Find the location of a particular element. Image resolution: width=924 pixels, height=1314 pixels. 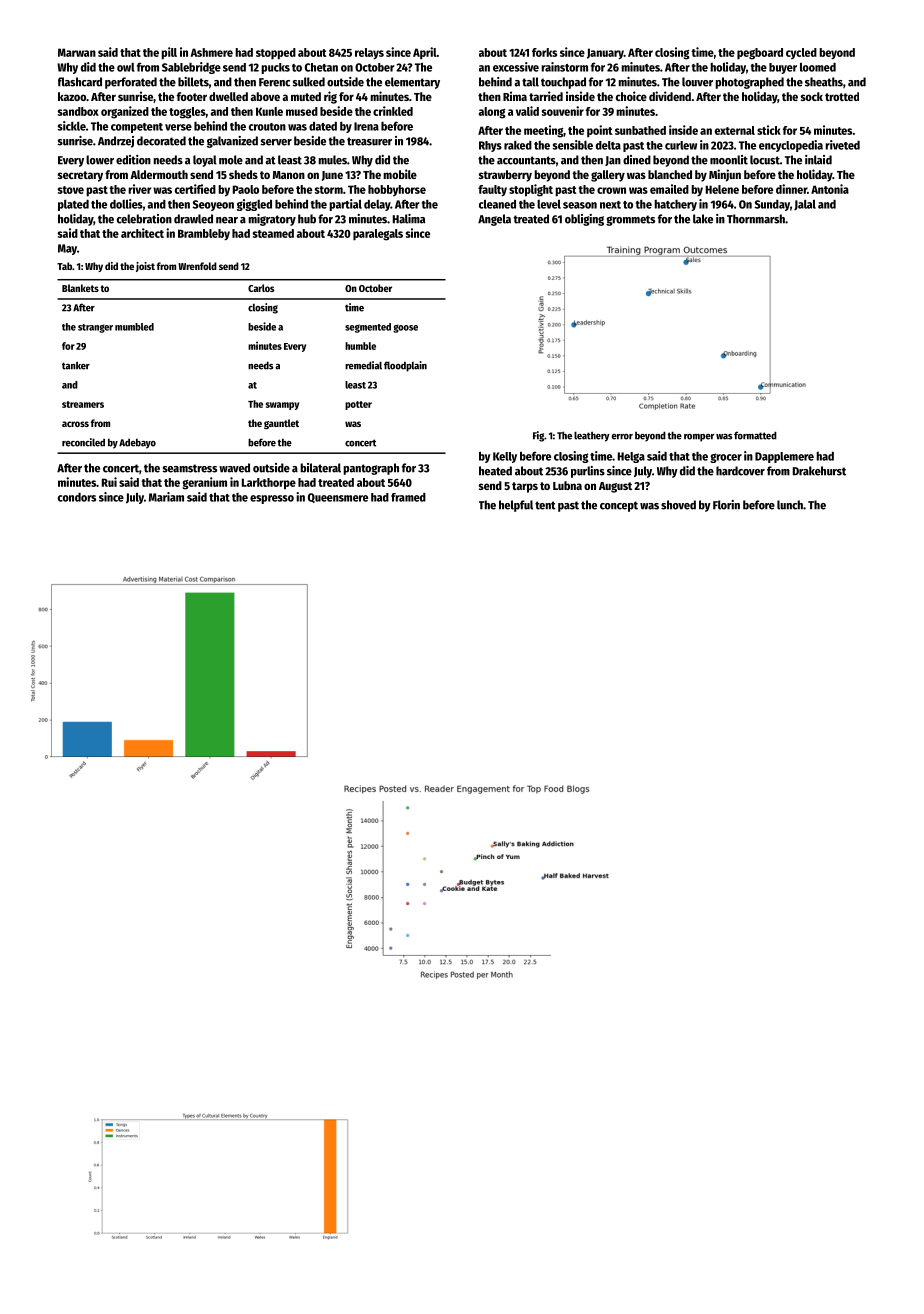

romper is located at coordinates (699, 438).
